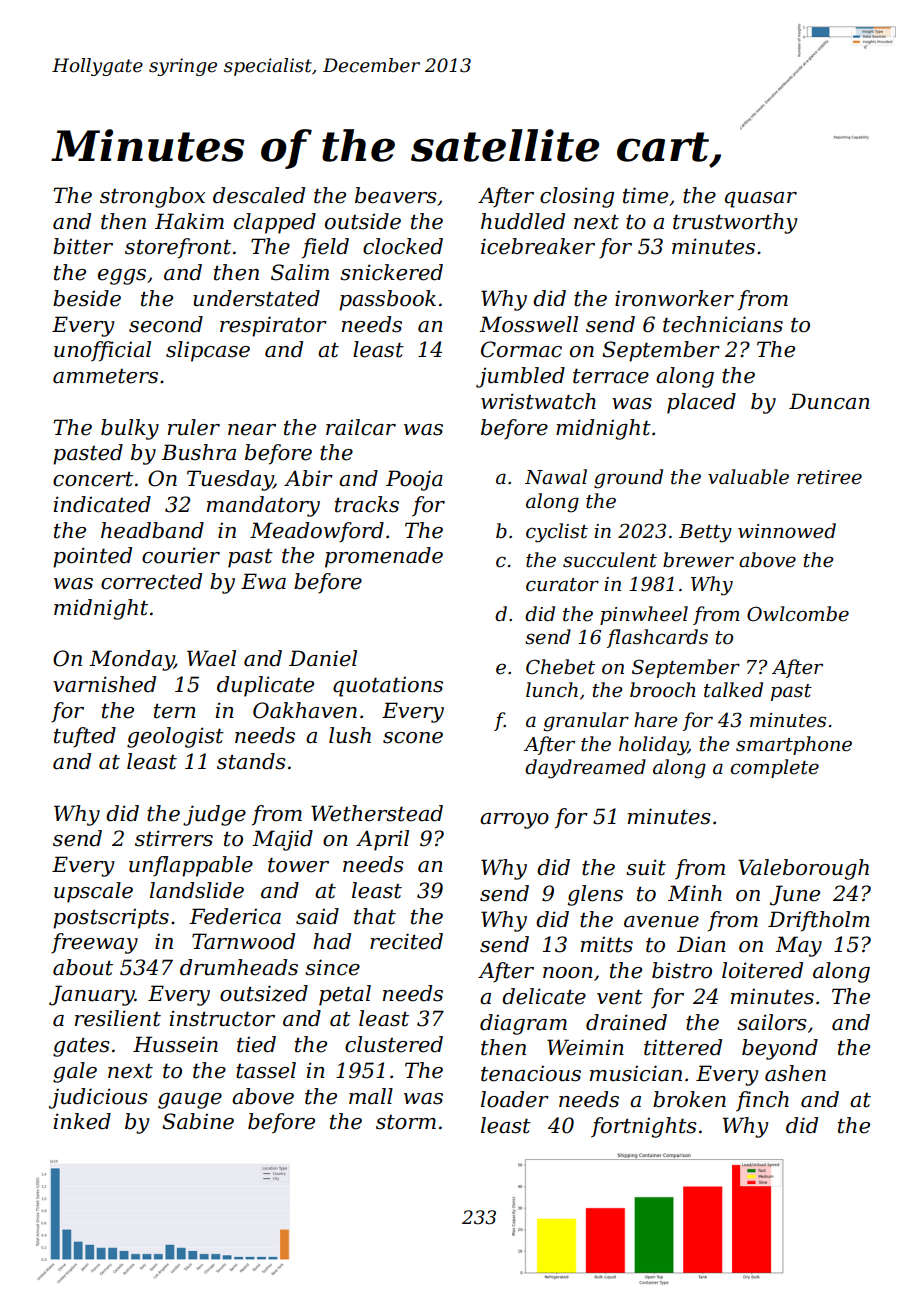 The image size is (924, 1311). I want to click on Owlcombe, so click(798, 614).
